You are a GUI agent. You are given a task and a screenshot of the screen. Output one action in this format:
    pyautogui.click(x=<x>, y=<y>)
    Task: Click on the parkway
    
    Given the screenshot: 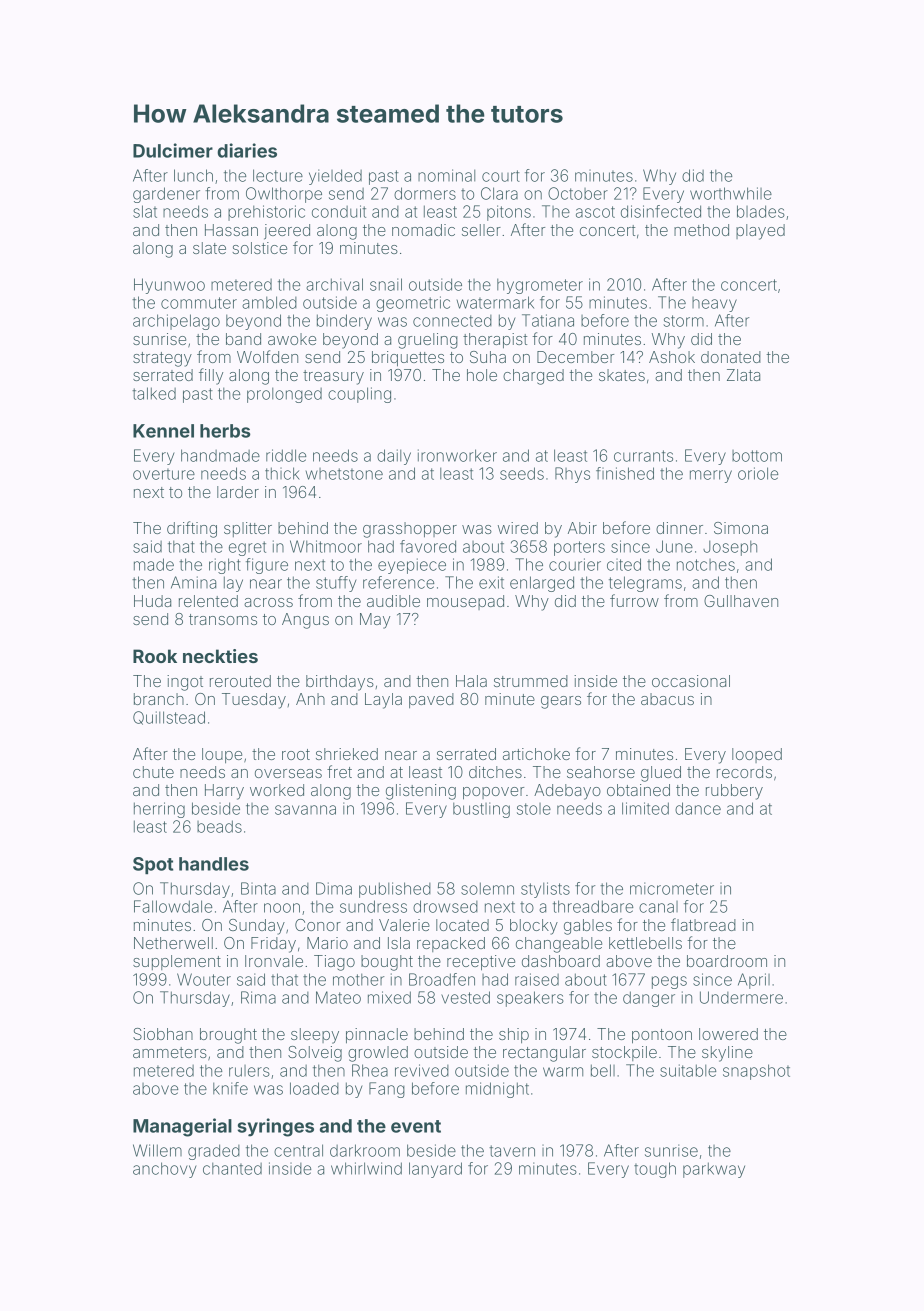 What is the action you would take?
    pyautogui.click(x=714, y=1170)
